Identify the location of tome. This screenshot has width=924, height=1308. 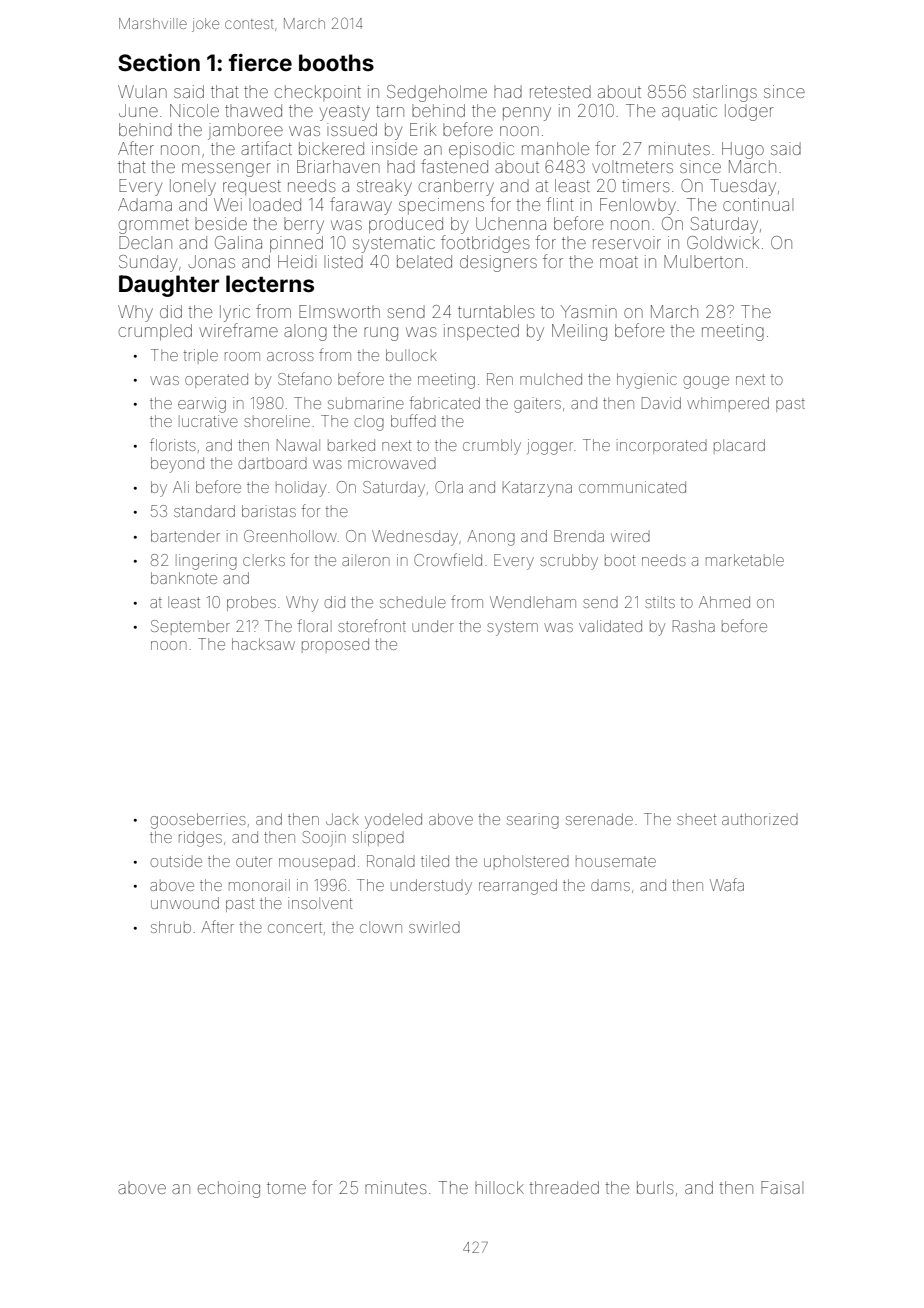
(286, 1188).
